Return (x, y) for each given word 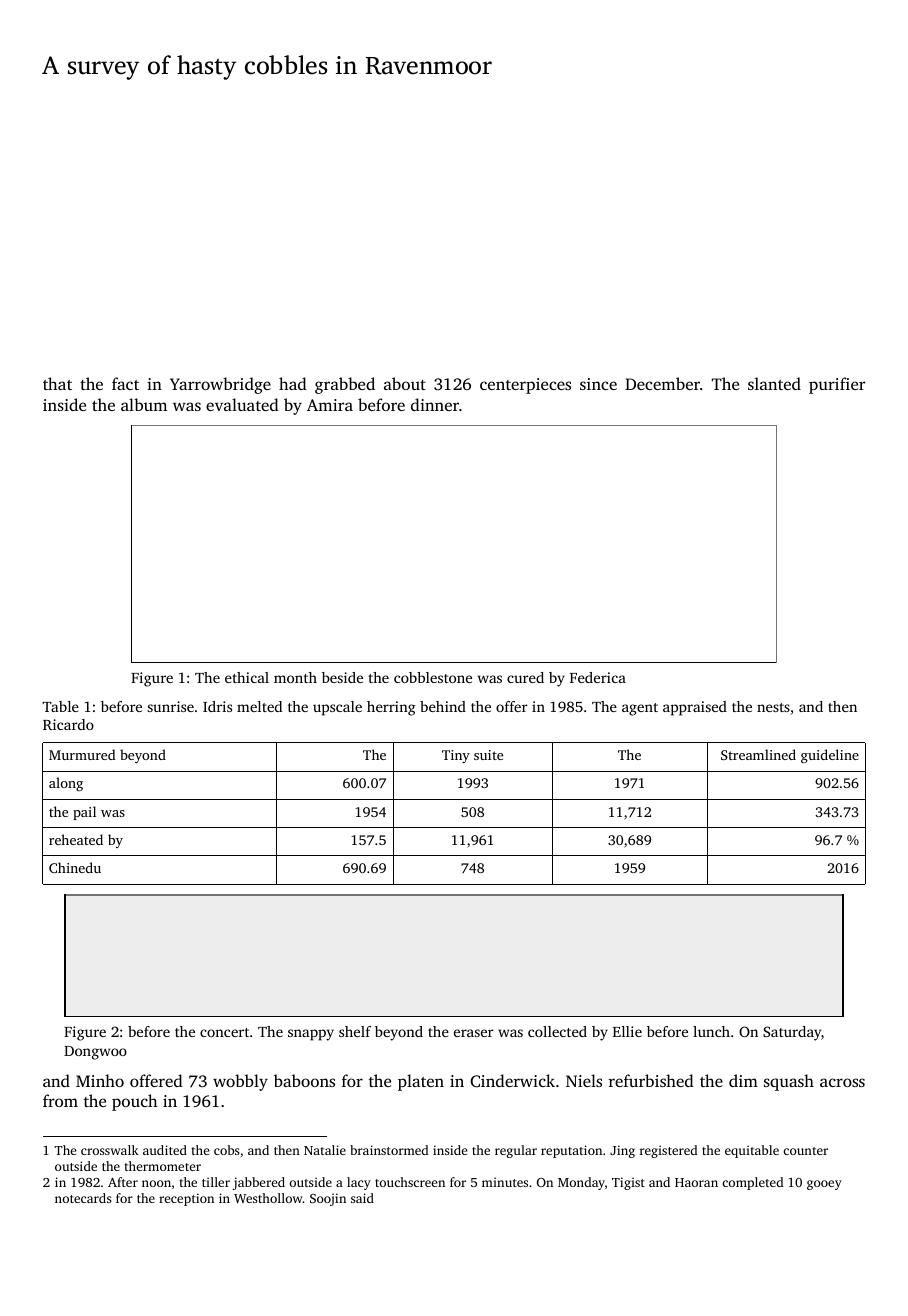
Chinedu (75, 867)
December (662, 383)
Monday (581, 1183)
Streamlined (758, 754)
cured (525, 677)
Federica (598, 677)
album (144, 404)
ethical (247, 677)
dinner (435, 404)
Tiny (456, 756)
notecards (83, 1198)
